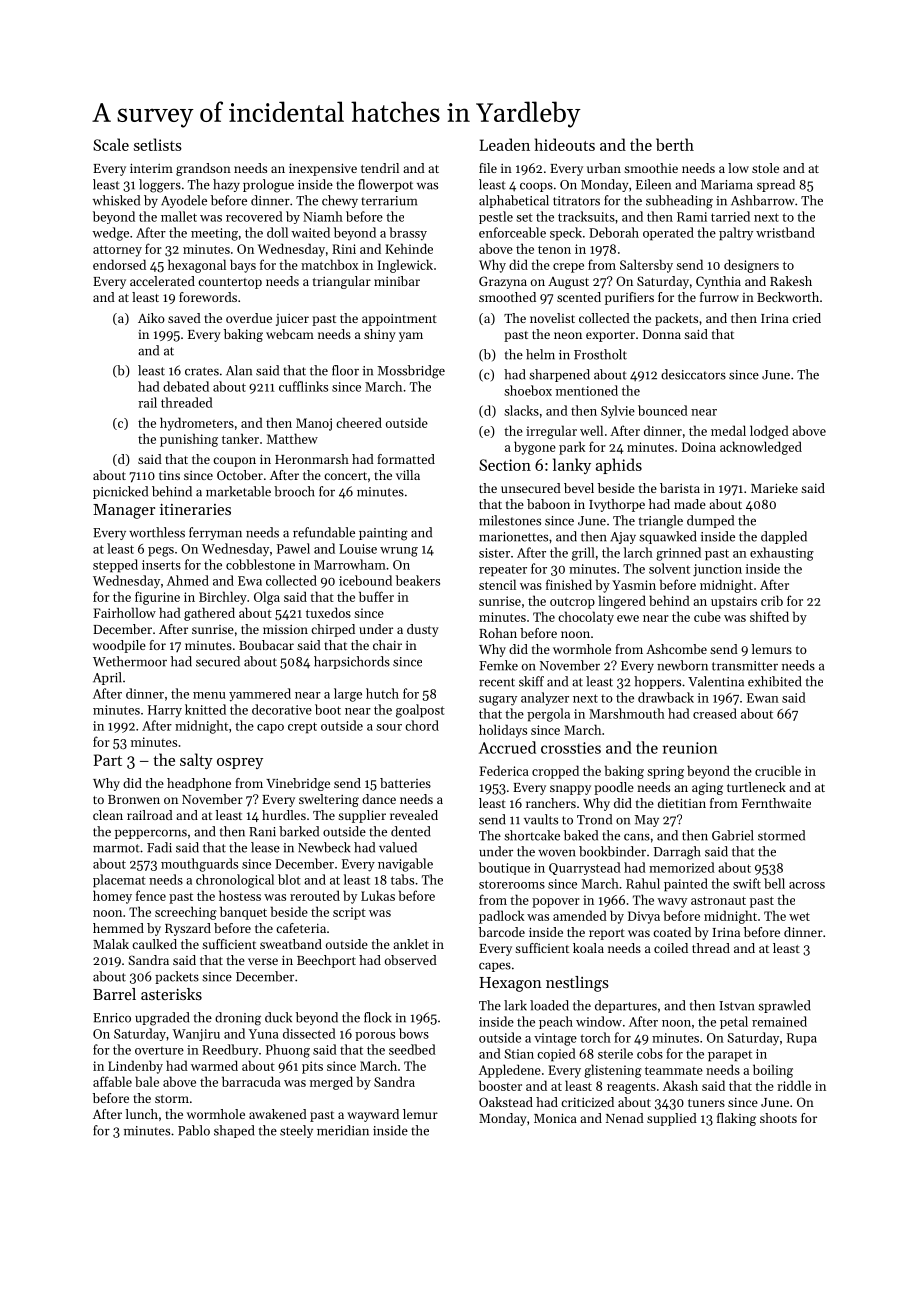  What do you see at coordinates (631, 1088) in the document?
I see `reagents` at bounding box center [631, 1088].
